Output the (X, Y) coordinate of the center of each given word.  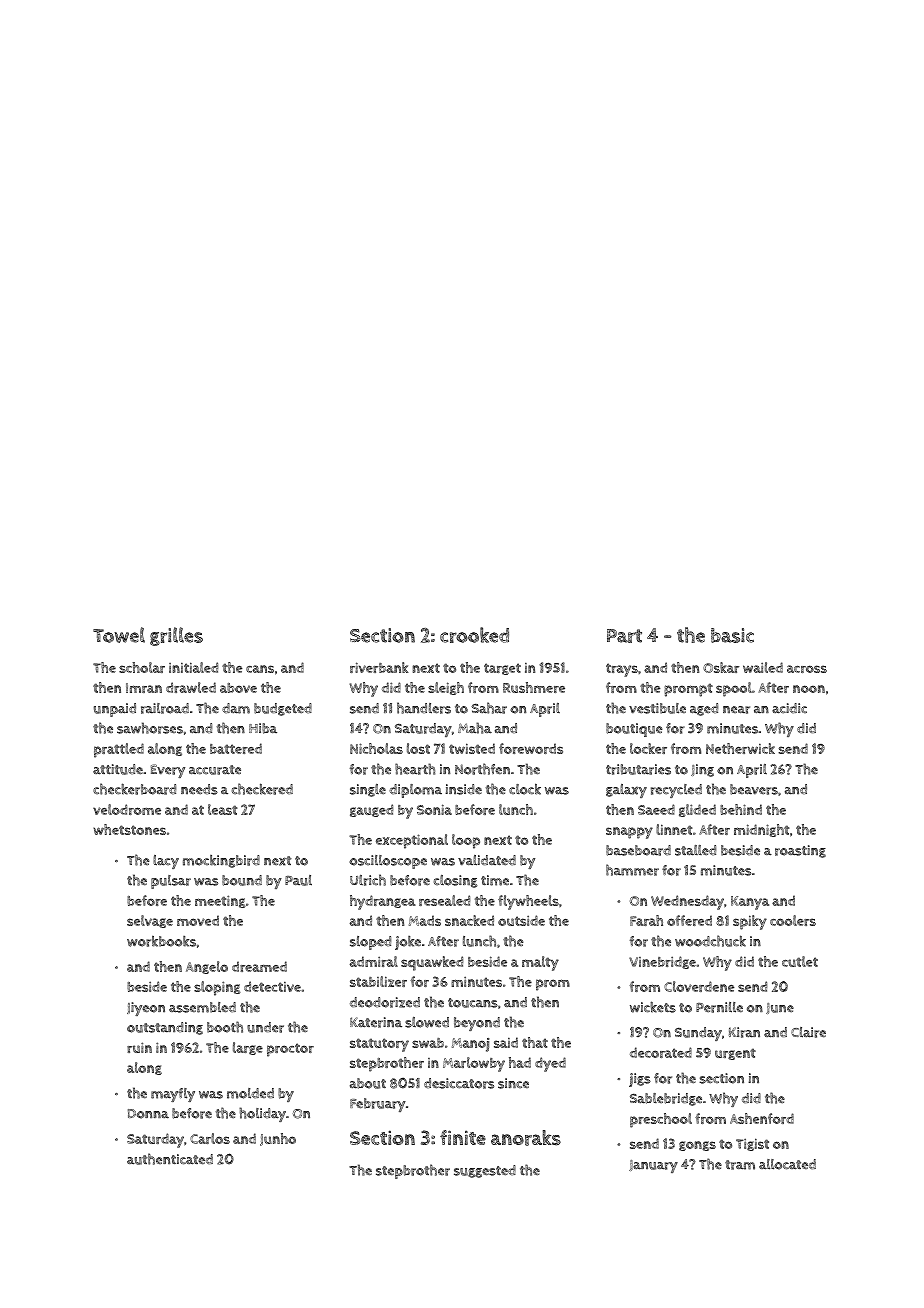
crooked (474, 635)
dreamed (259, 966)
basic (732, 635)
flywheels (528, 902)
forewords (531, 748)
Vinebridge (662, 962)
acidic (789, 708)
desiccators (459, 1083)
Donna (148, 1114)
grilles (176, 636)
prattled (119, 750)
